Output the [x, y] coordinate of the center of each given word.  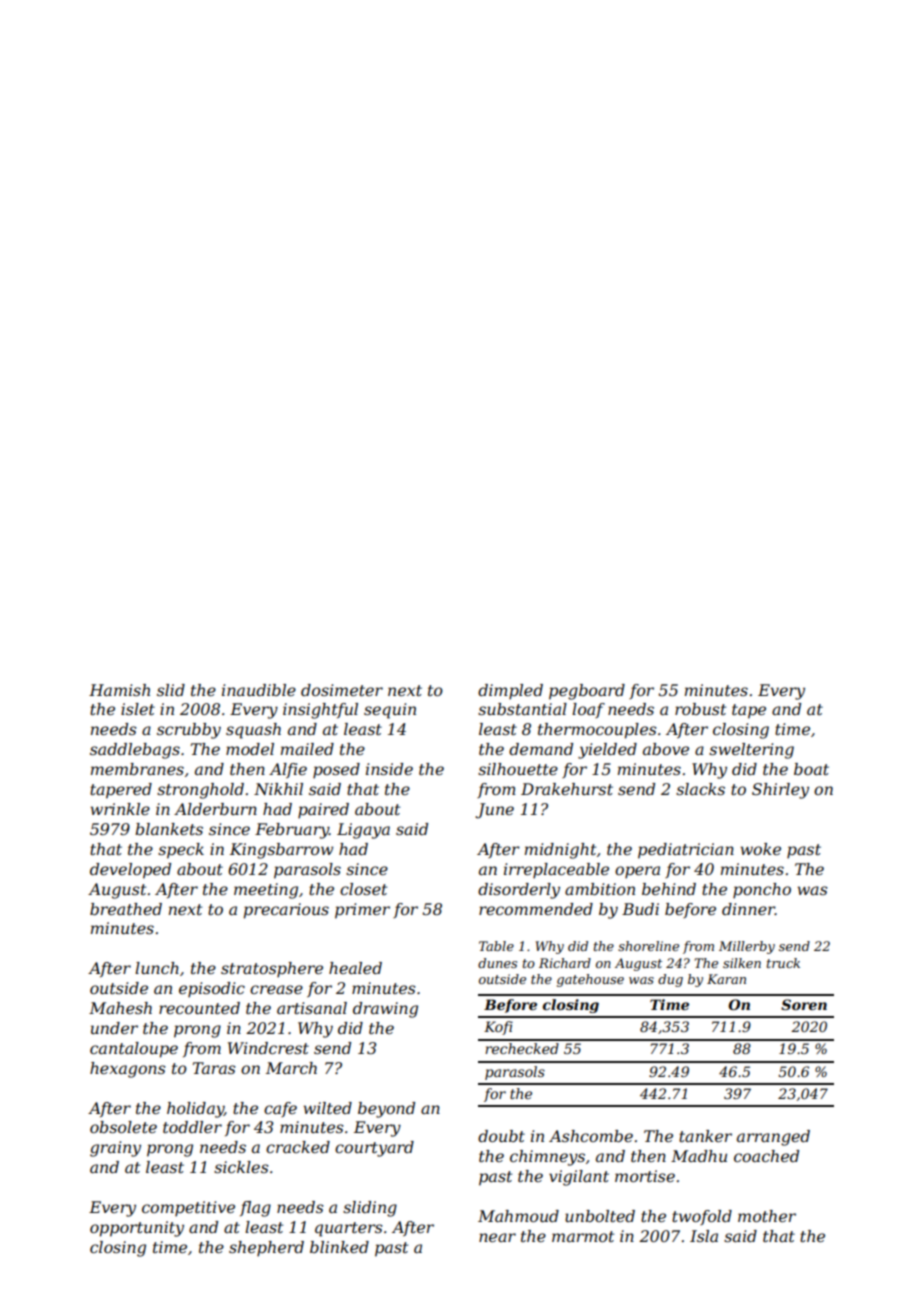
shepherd [266, 1249]
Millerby [747, 947]
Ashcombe [591, 1136]
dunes [497, 963]
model [250, 749]
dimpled [510, 692]
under [114, 1028]
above [666, 749]
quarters [349, 1229]
